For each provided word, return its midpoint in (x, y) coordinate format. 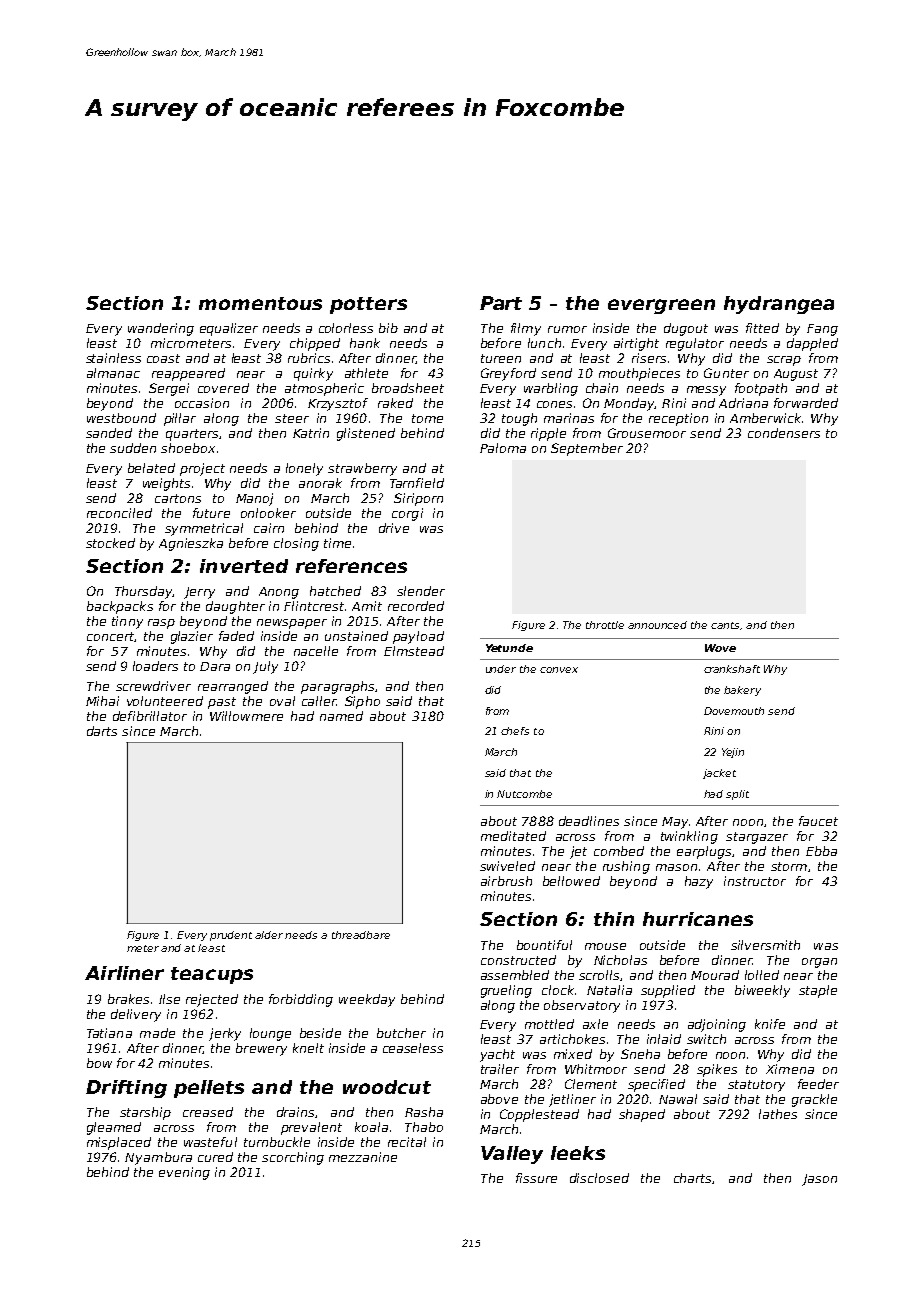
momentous (260, 303)
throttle (605, 625)
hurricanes (698, 919)
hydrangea (779, 305)
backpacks (120, 607)
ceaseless (413, 1048)
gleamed (114, 1128)
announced (657, 625)
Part (501, 303)
